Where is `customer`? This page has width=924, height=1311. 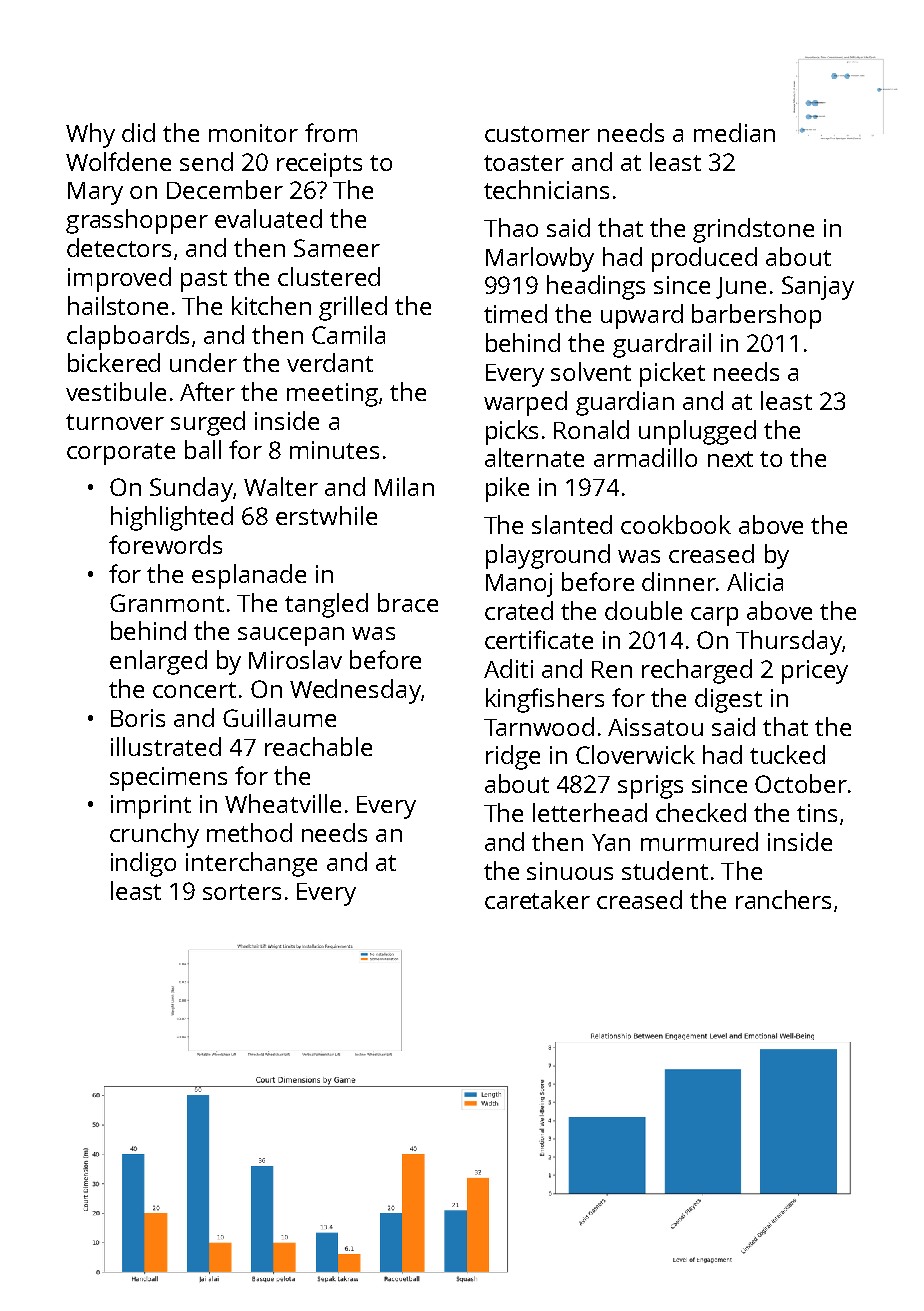 customer is located at coordinates (537, 134).
